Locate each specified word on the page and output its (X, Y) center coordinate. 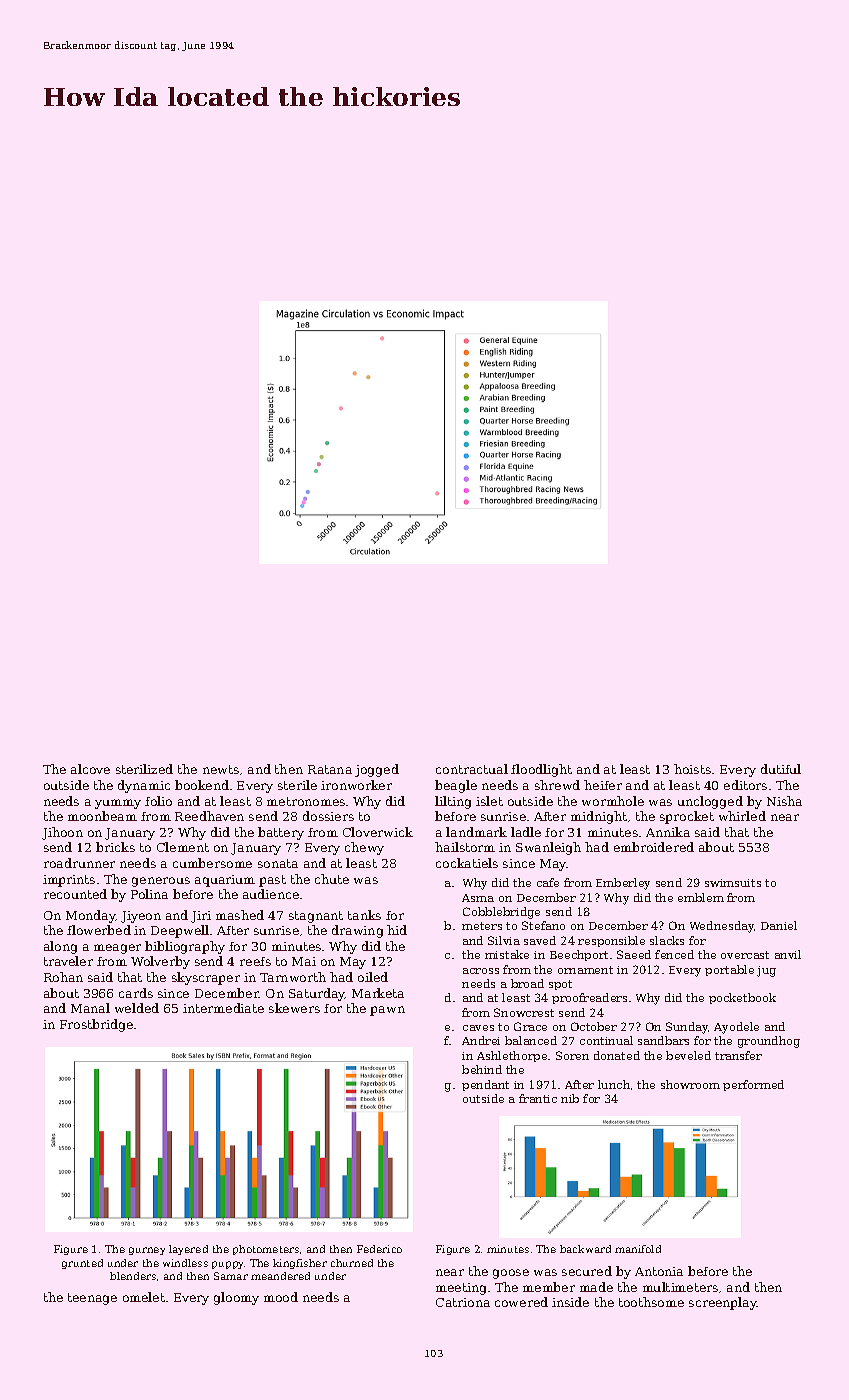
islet (489, 801)
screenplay (723, 1303)
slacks (667, 940)
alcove (90, 769)
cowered (521, 1302)
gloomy (236, 1298)
